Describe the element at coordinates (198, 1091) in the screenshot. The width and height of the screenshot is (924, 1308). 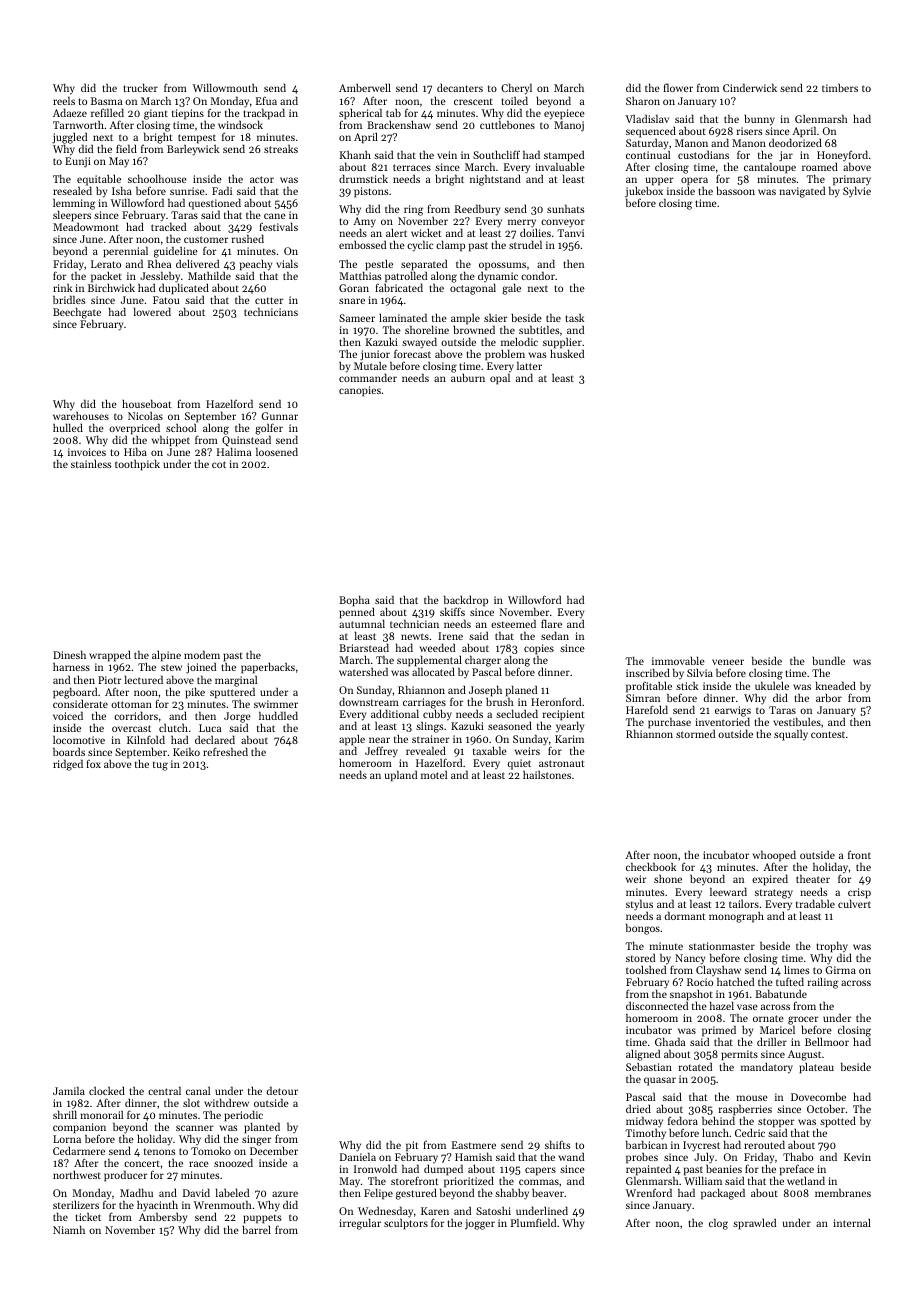
I see `canal` at that location.
